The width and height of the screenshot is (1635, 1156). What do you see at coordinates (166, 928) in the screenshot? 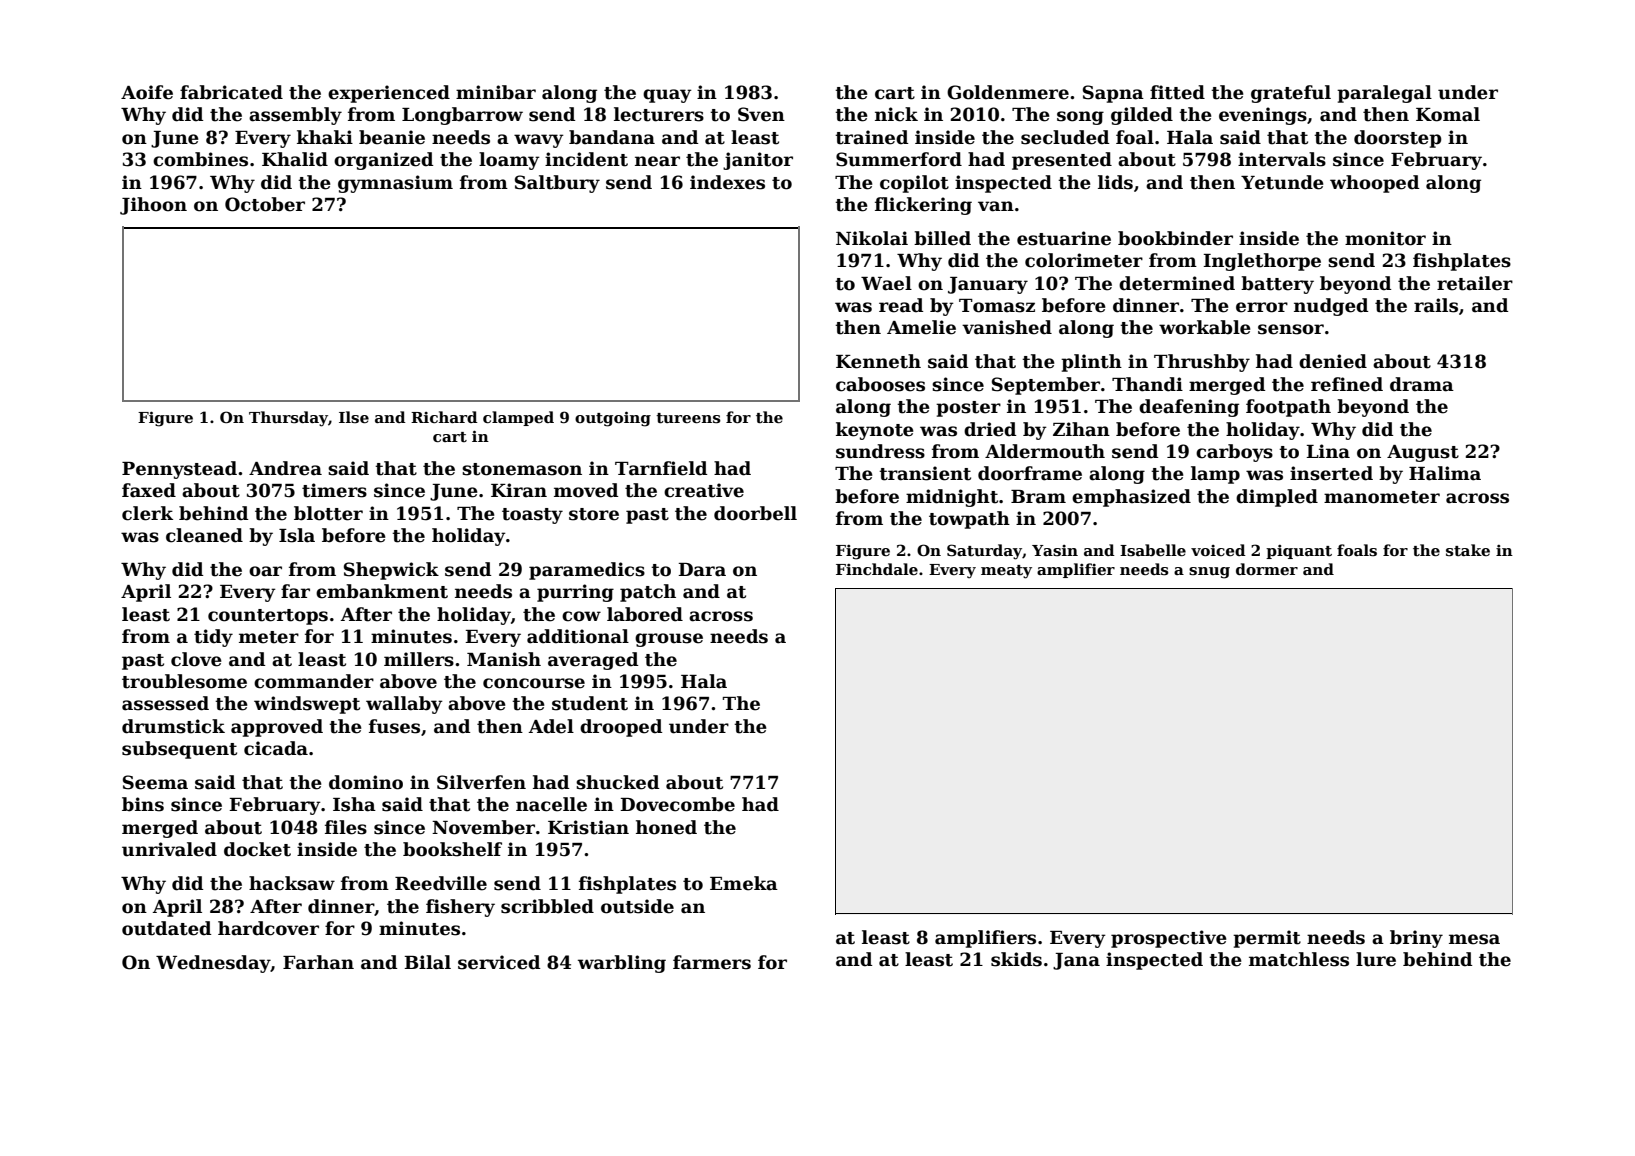
I see `outdated` at bounding box center [166, 928].
